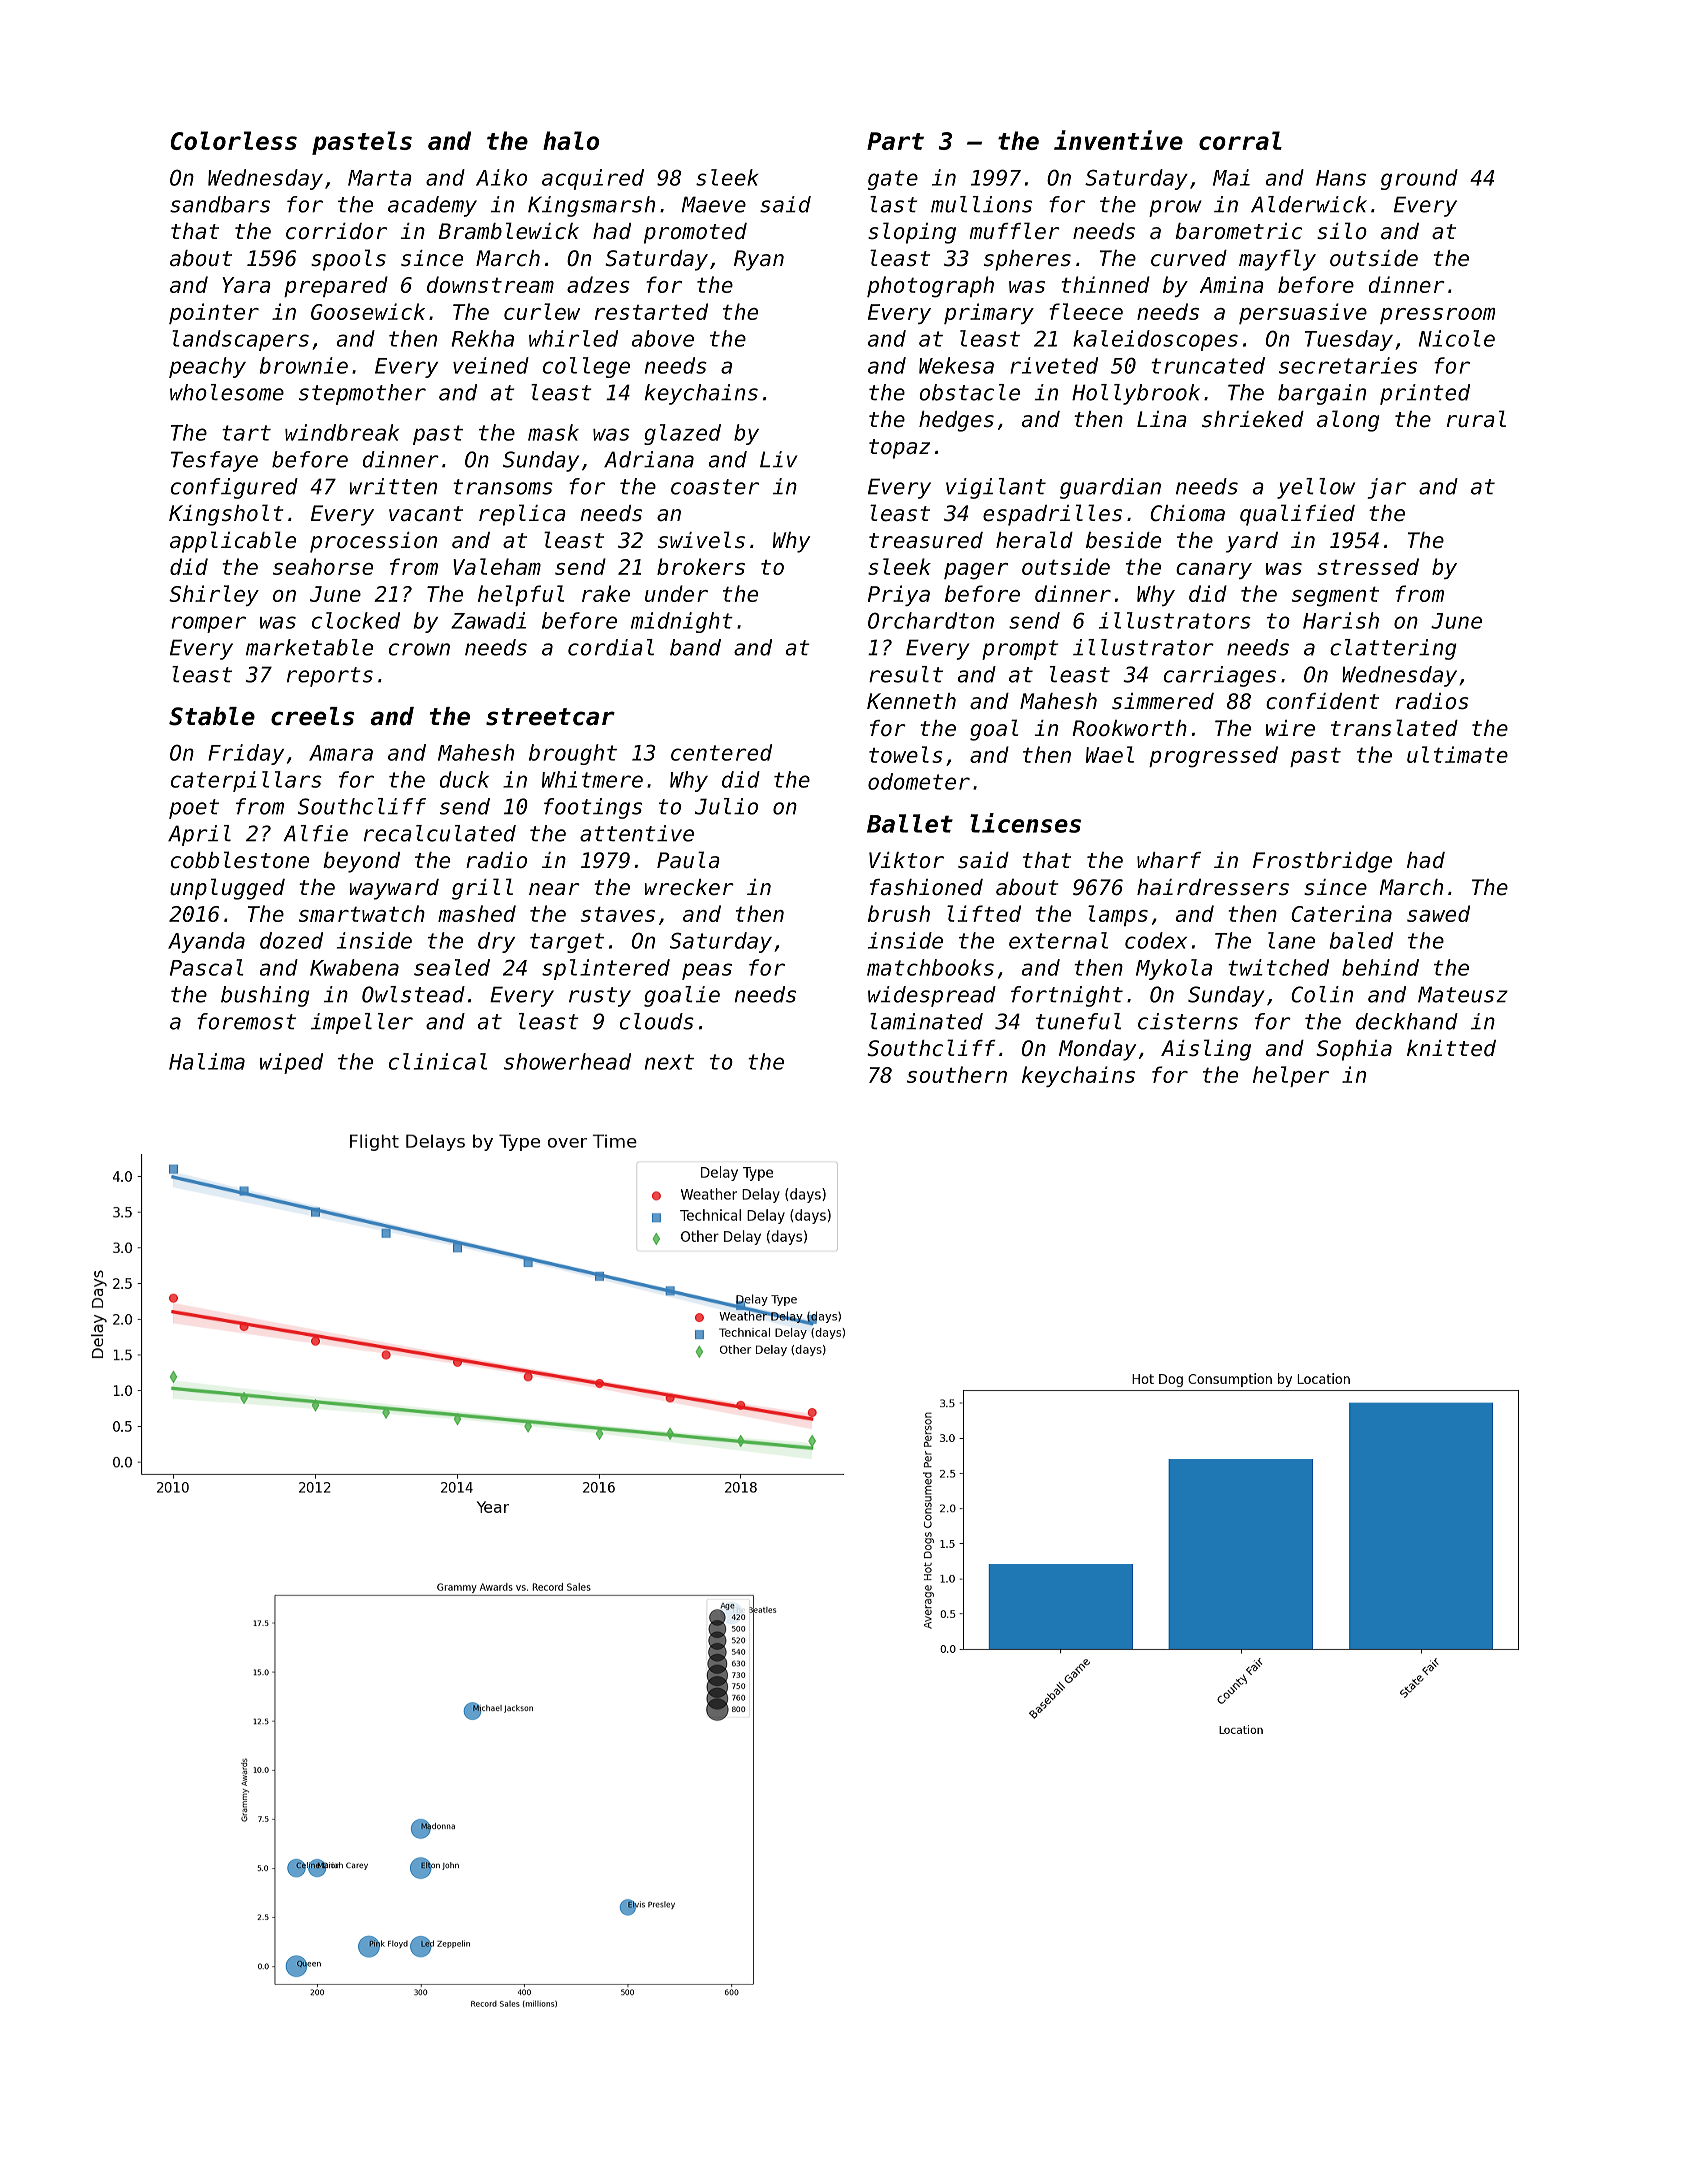 The height and width of the screenshot is (2178, 1683). I want to click on coaster, so click(715, 487).
